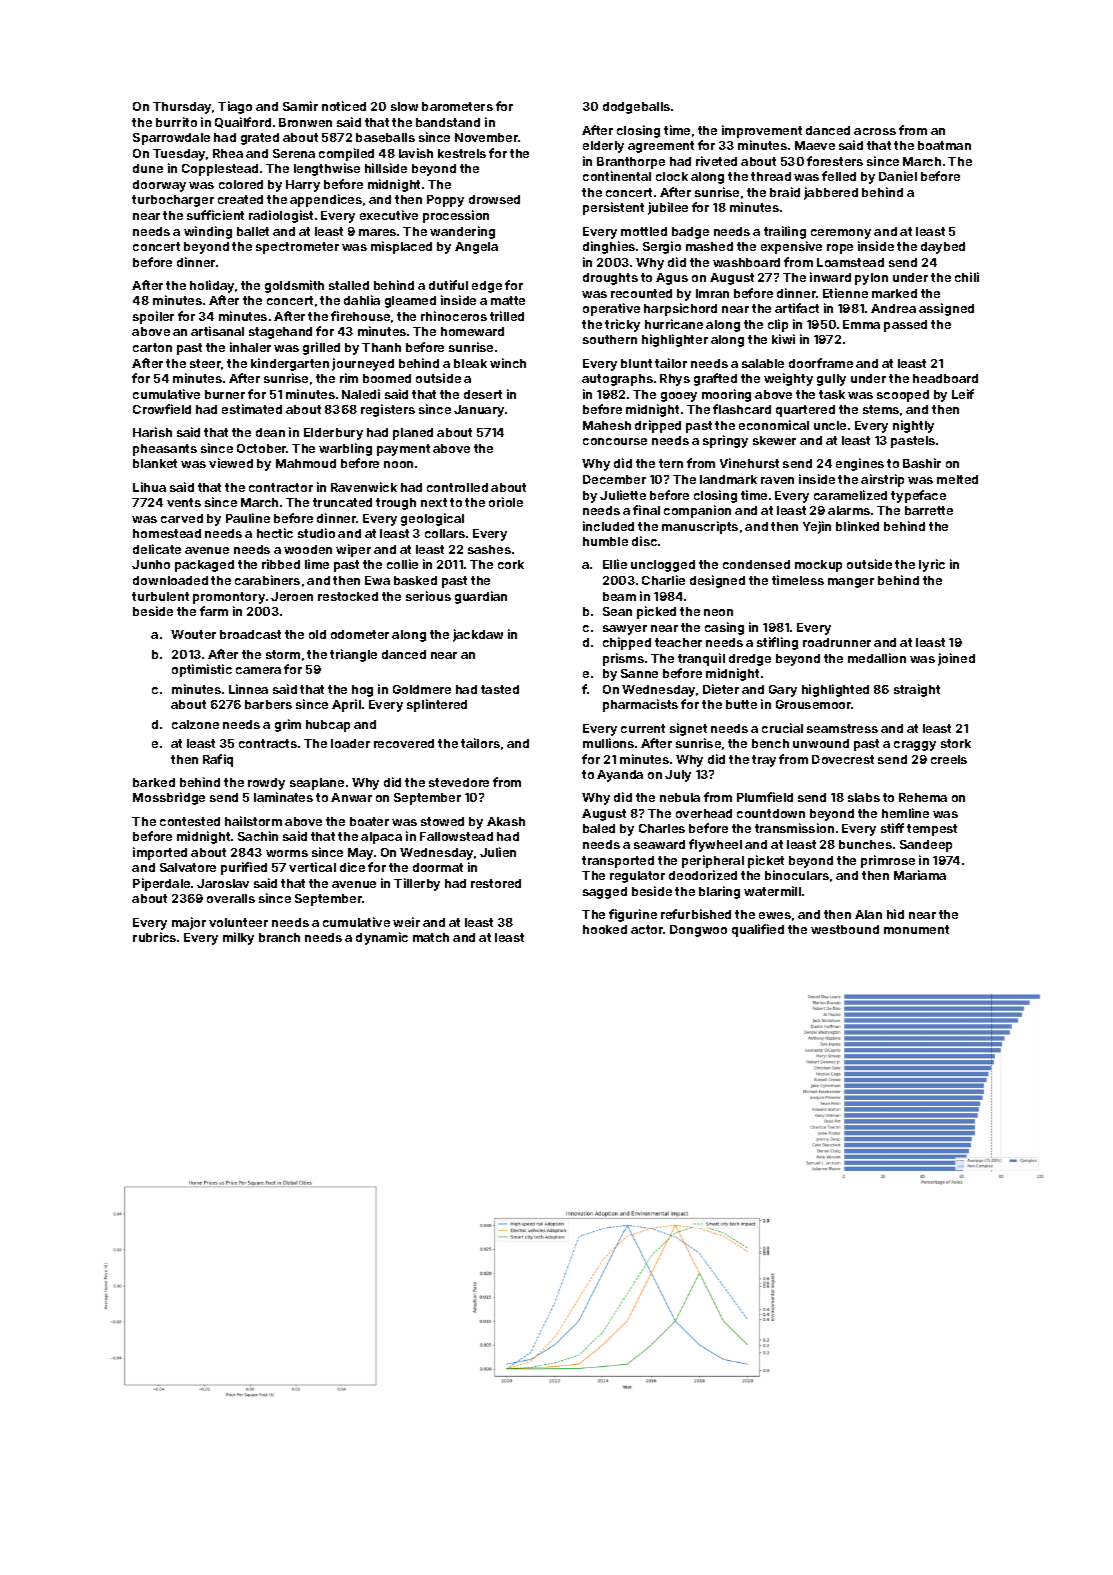 The image size is (1113, 1575). What do you see at coordinates (483, 394) in the screenshot?
I see `desert` at bounding box center [483, 394].
